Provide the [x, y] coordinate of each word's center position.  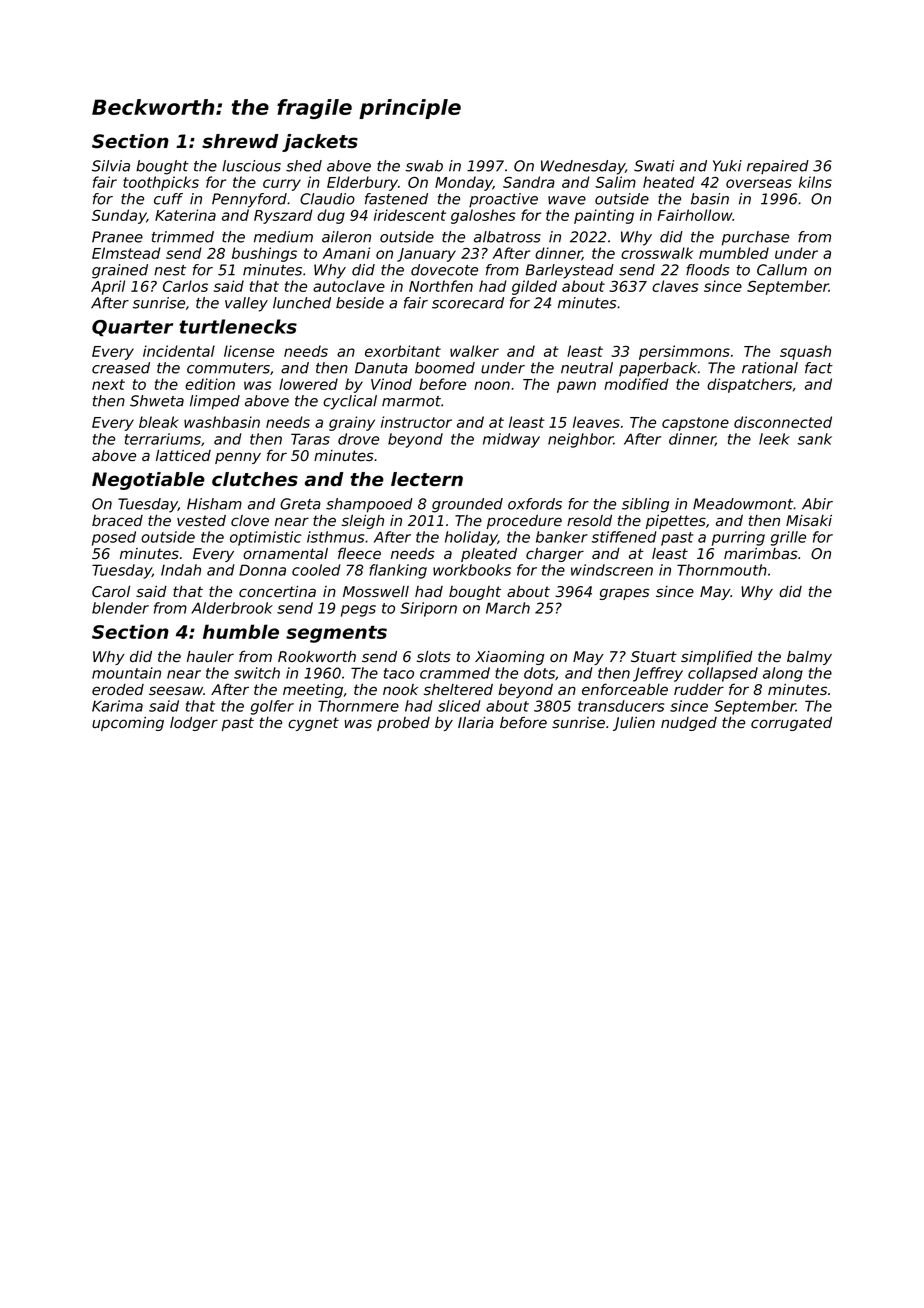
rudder [699, 689]
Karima [117, 706]
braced [117, 521]
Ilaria [476, 722]
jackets [320, 143]
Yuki [727, 166]
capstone [695, 424]
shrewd [240, 141]
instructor [416, 422]
